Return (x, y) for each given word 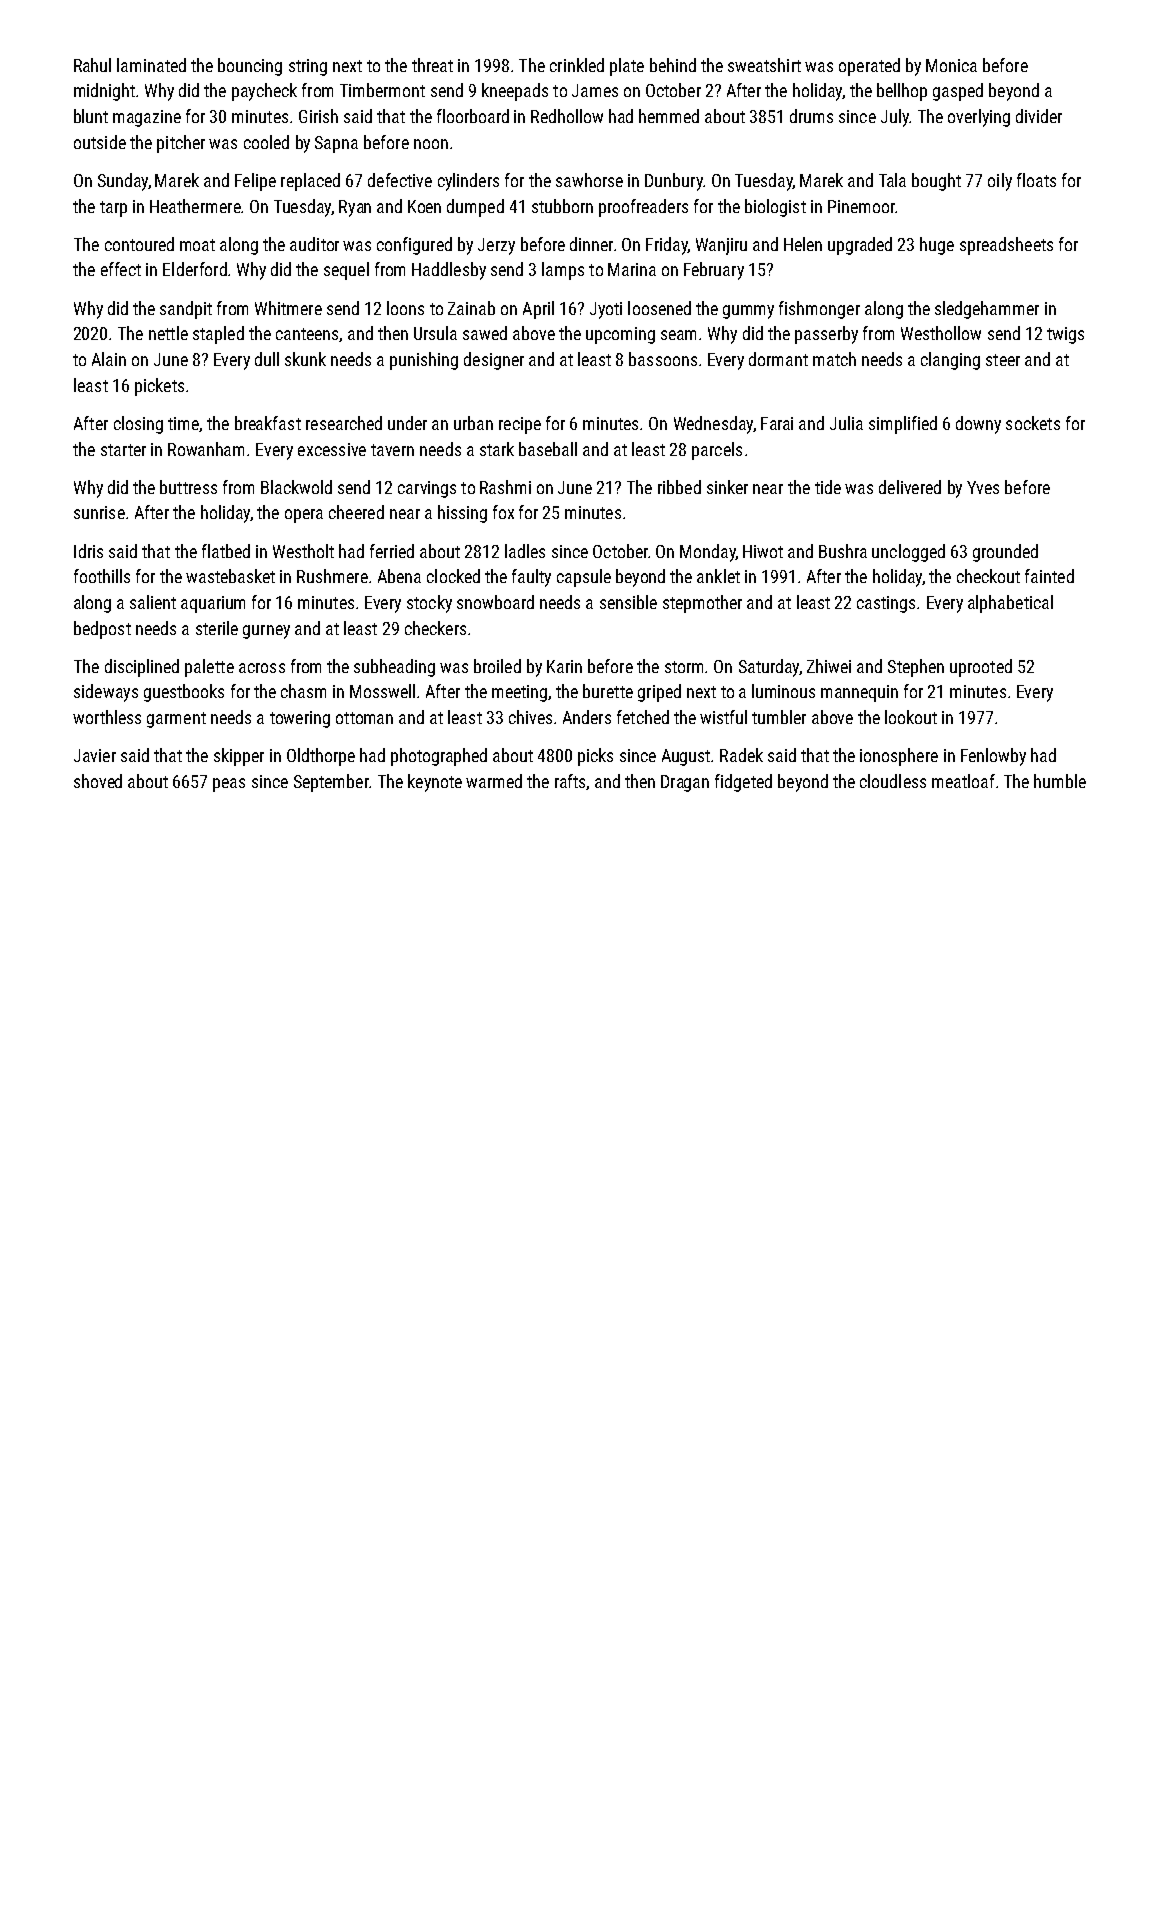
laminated (151, 65)
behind (673, 65)
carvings (427, 489)
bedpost (102, 630)
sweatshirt (764, 65)
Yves (983, 487)
